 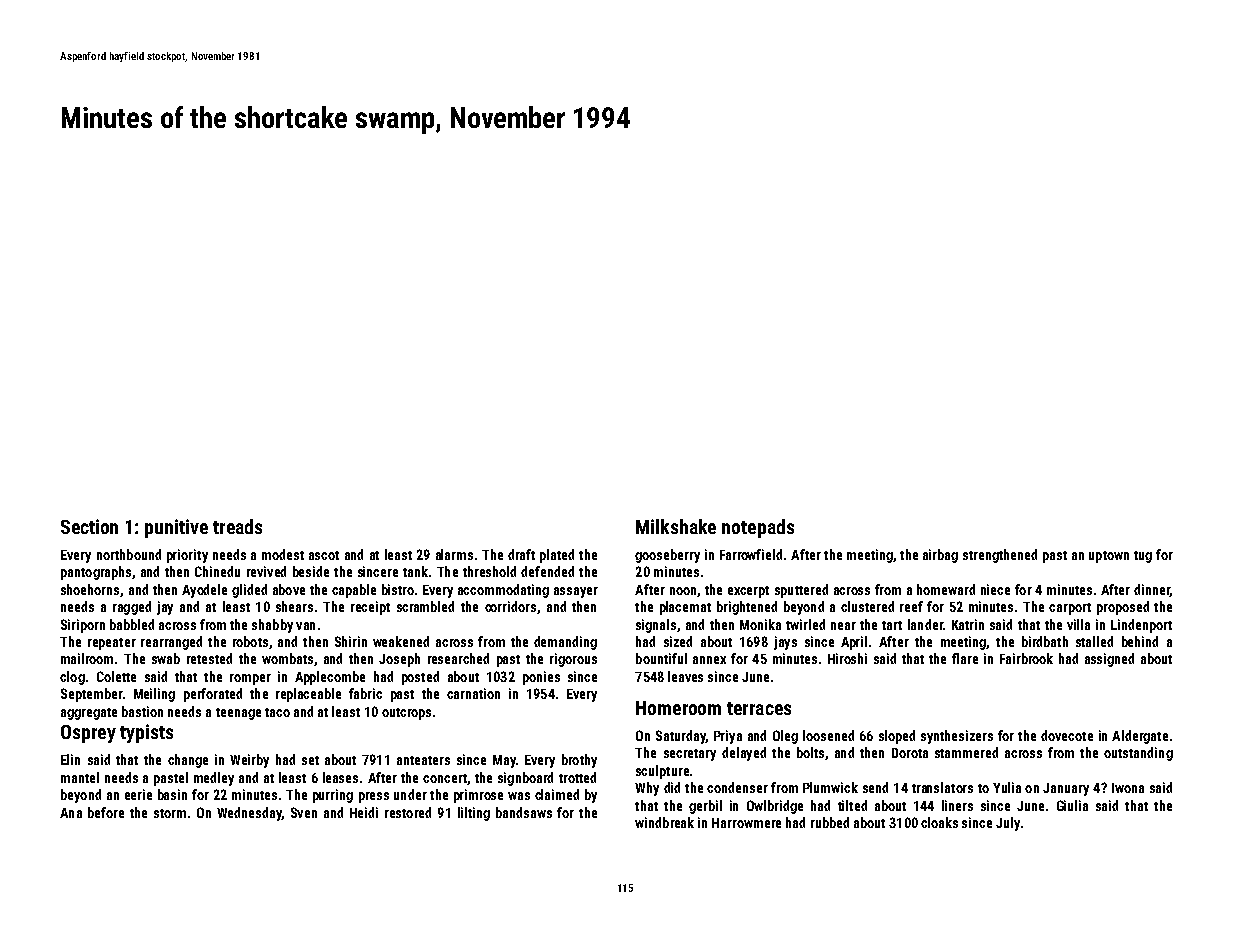 I want to click on stammered, so click(x=966, y=752).
